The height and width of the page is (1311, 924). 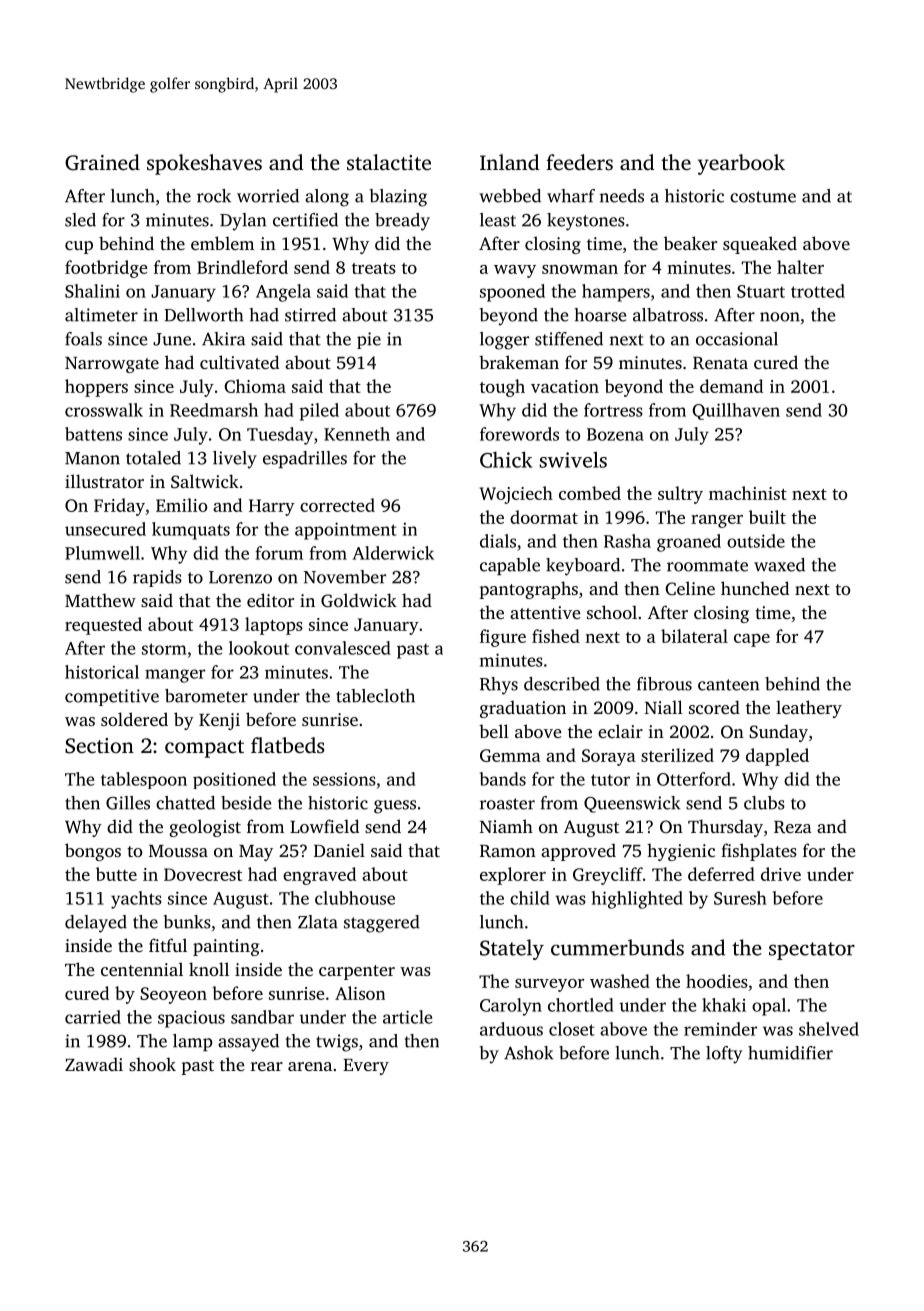 What do you see at coordinates (318, 922) in the page?
I see `Zlata` at bounding box center [318, 922].
